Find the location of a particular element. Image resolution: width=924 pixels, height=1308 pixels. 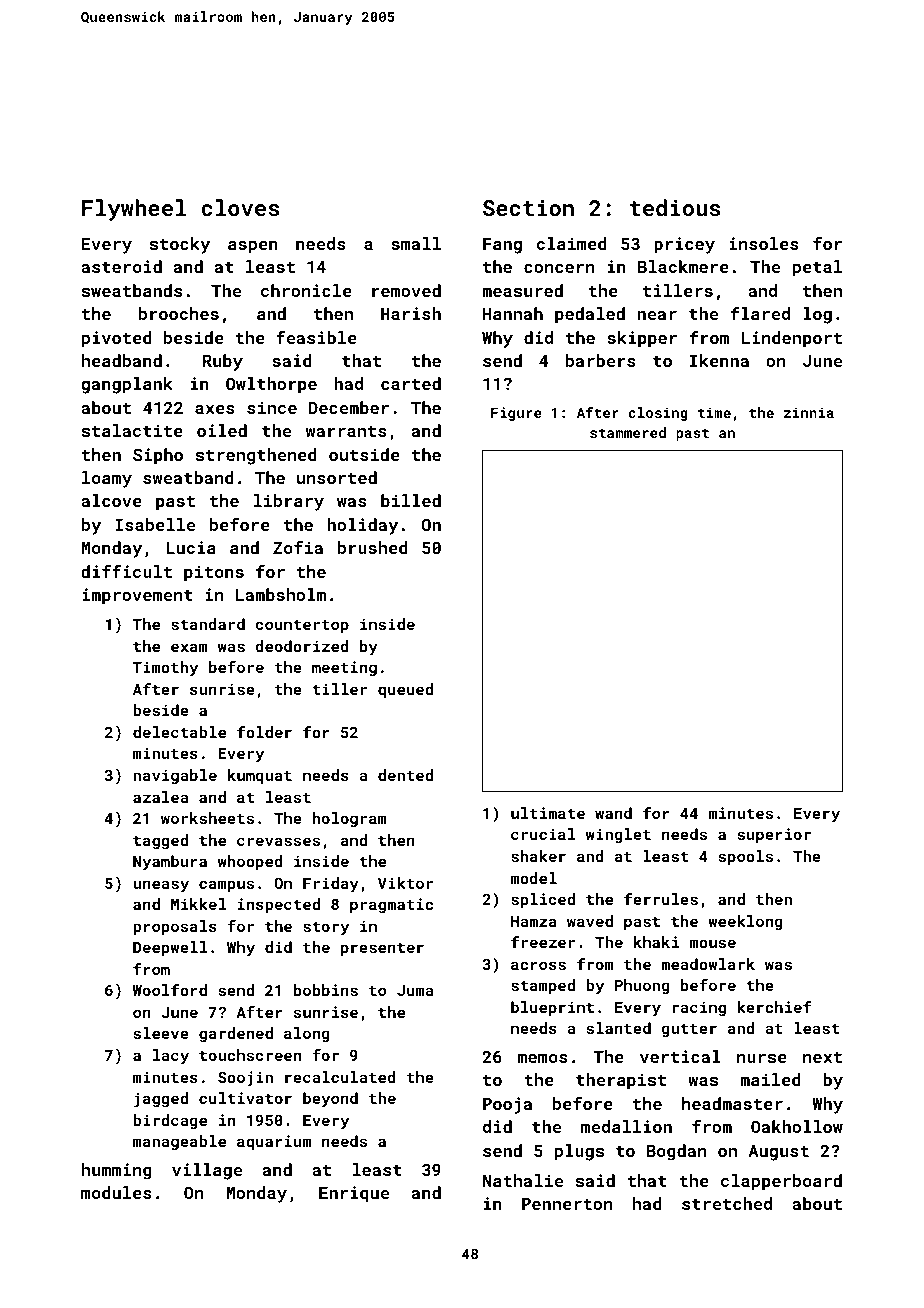

Lucia is located at coordinates (191, 547).
